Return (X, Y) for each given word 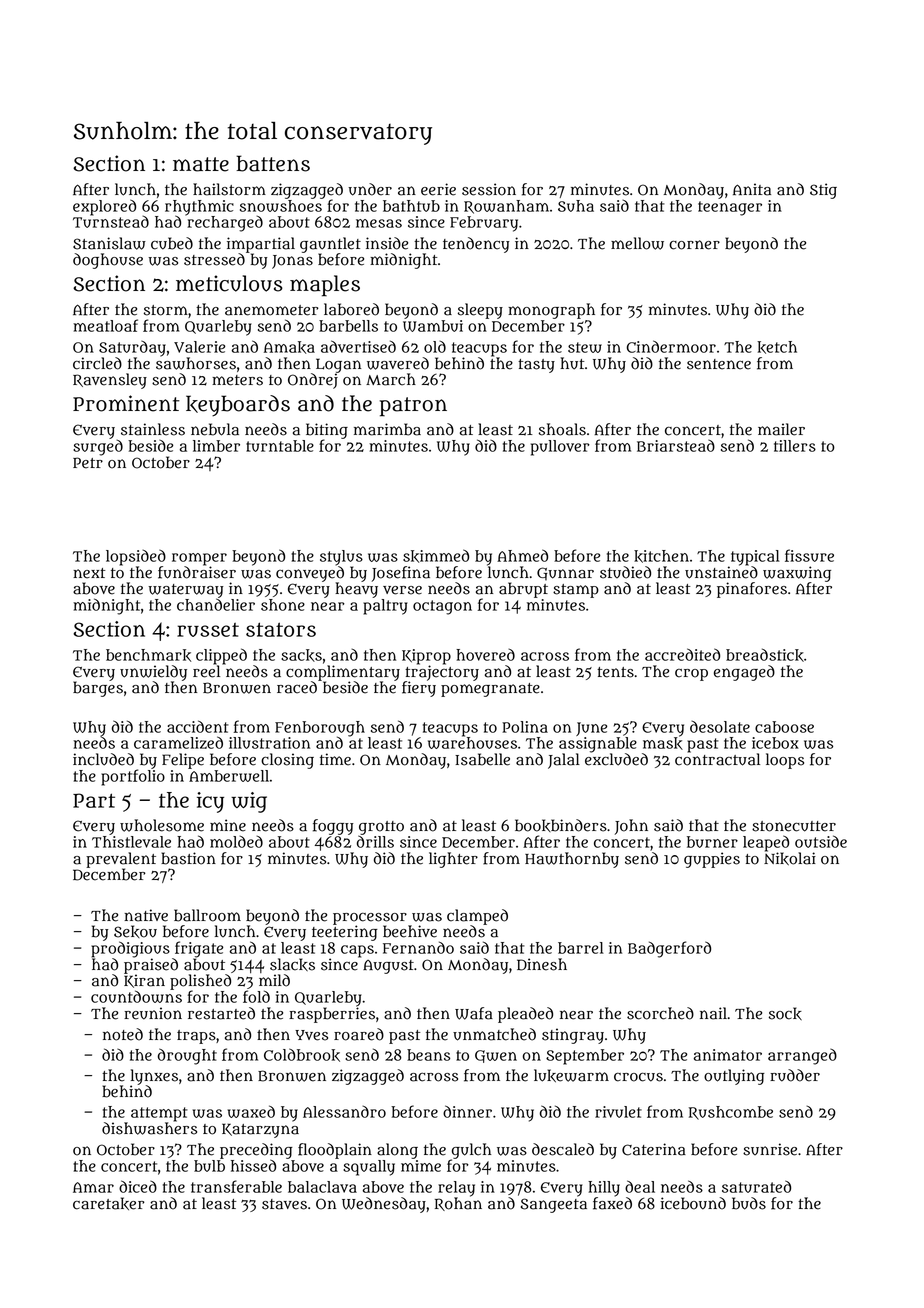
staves (284, 1204)
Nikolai (790, 858)
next (89, 573)
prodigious (130, 949)
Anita (752, 189)
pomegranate (490, 690)
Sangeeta (554, 1205)
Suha (576, 206)
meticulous (229, 283)
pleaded (525, 1015)
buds (749, 1203)
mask (663, 743)
